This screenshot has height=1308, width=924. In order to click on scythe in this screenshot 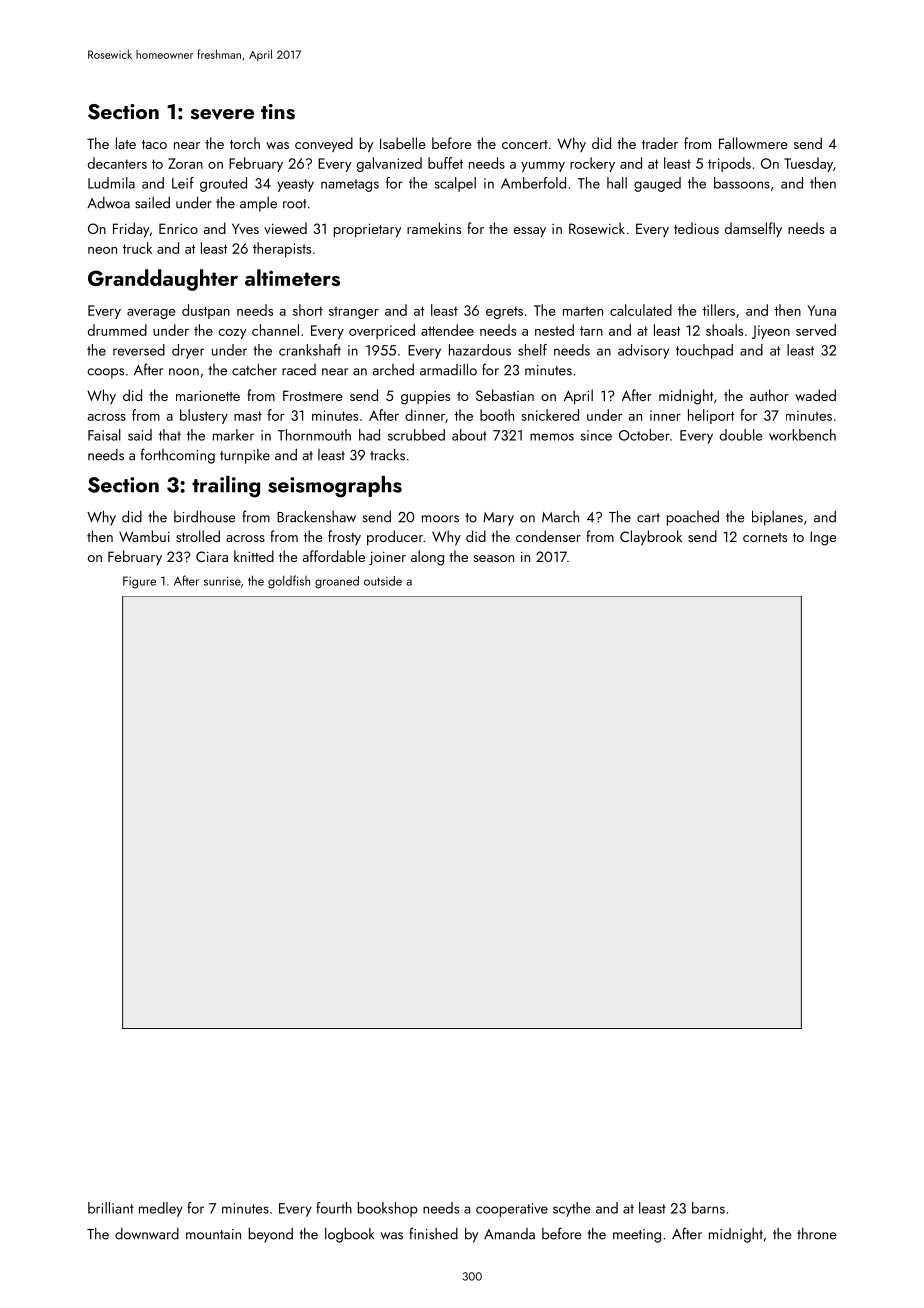, I will do `click(572, 1209)`.
